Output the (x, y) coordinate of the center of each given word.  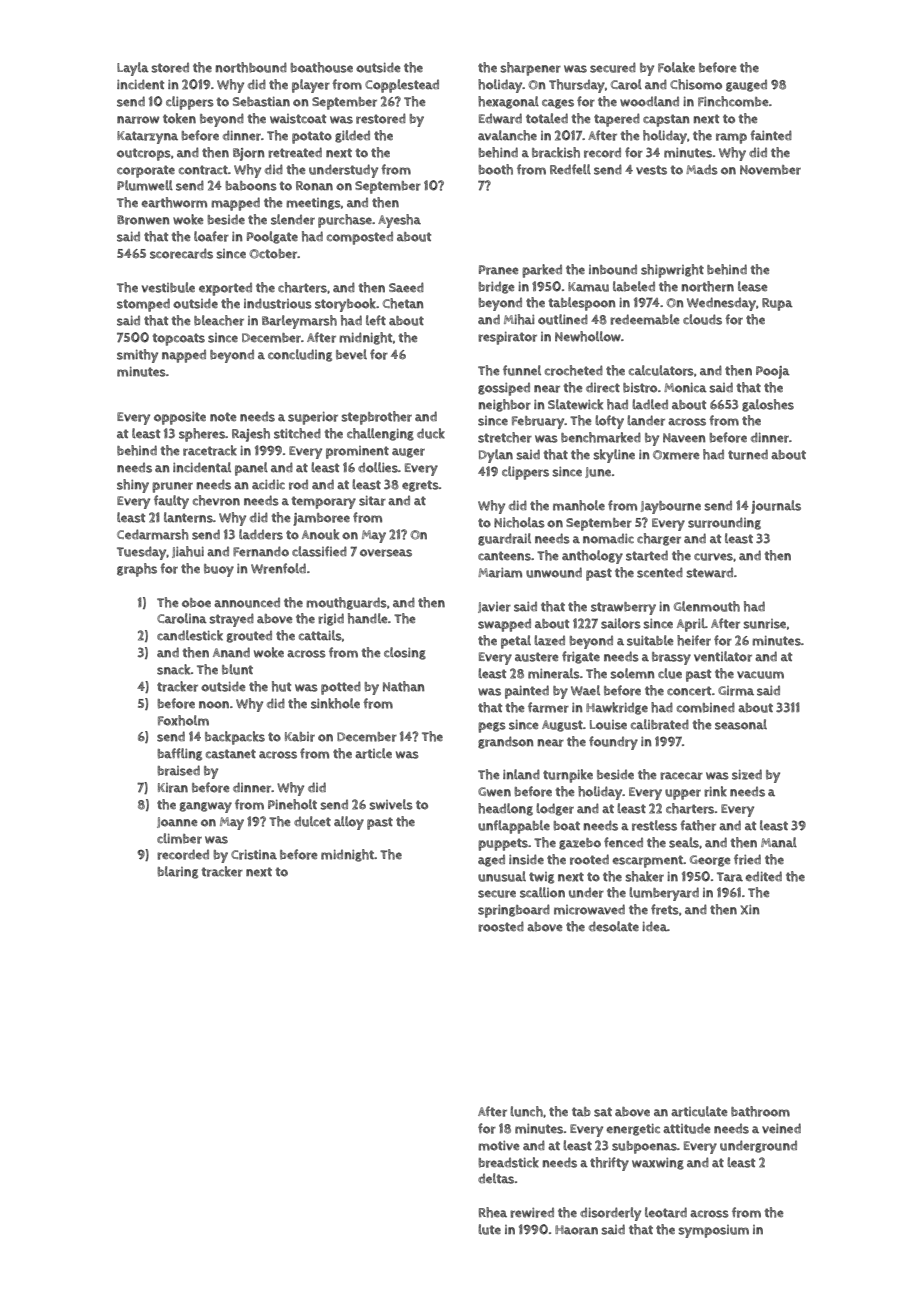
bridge (497, 287)
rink (715, 791)
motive (499, 1146)
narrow (138, 120)
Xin (750, 910)
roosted (501, 926)
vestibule (168, 287)
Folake (676, 67)
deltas (496, 1178)
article (373, 753)
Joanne (177, 822)
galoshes (768, 405)
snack (174, 669)
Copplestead (402, 86)
